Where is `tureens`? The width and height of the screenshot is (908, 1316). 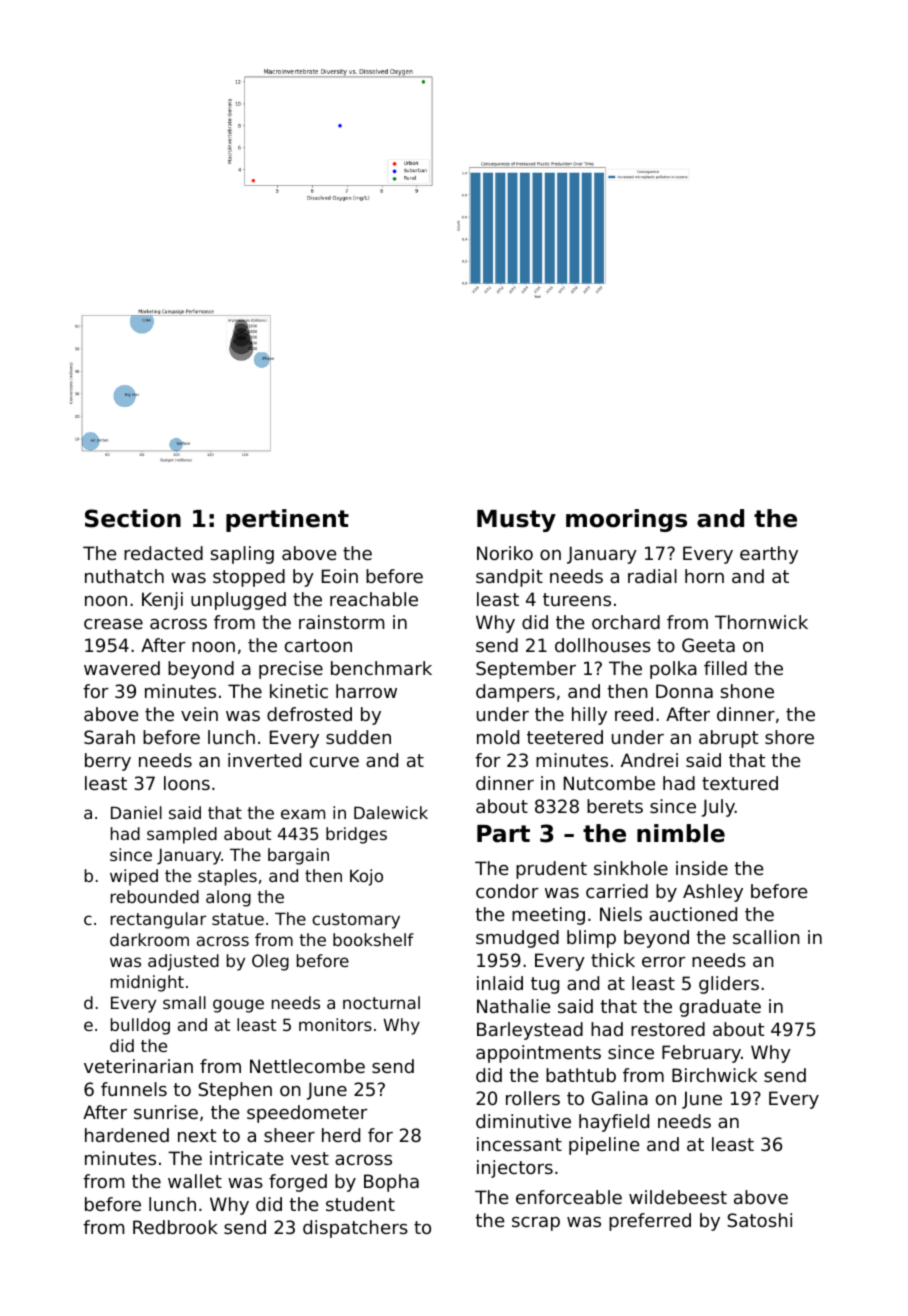
tureens is located at coordinates (577, 599).
